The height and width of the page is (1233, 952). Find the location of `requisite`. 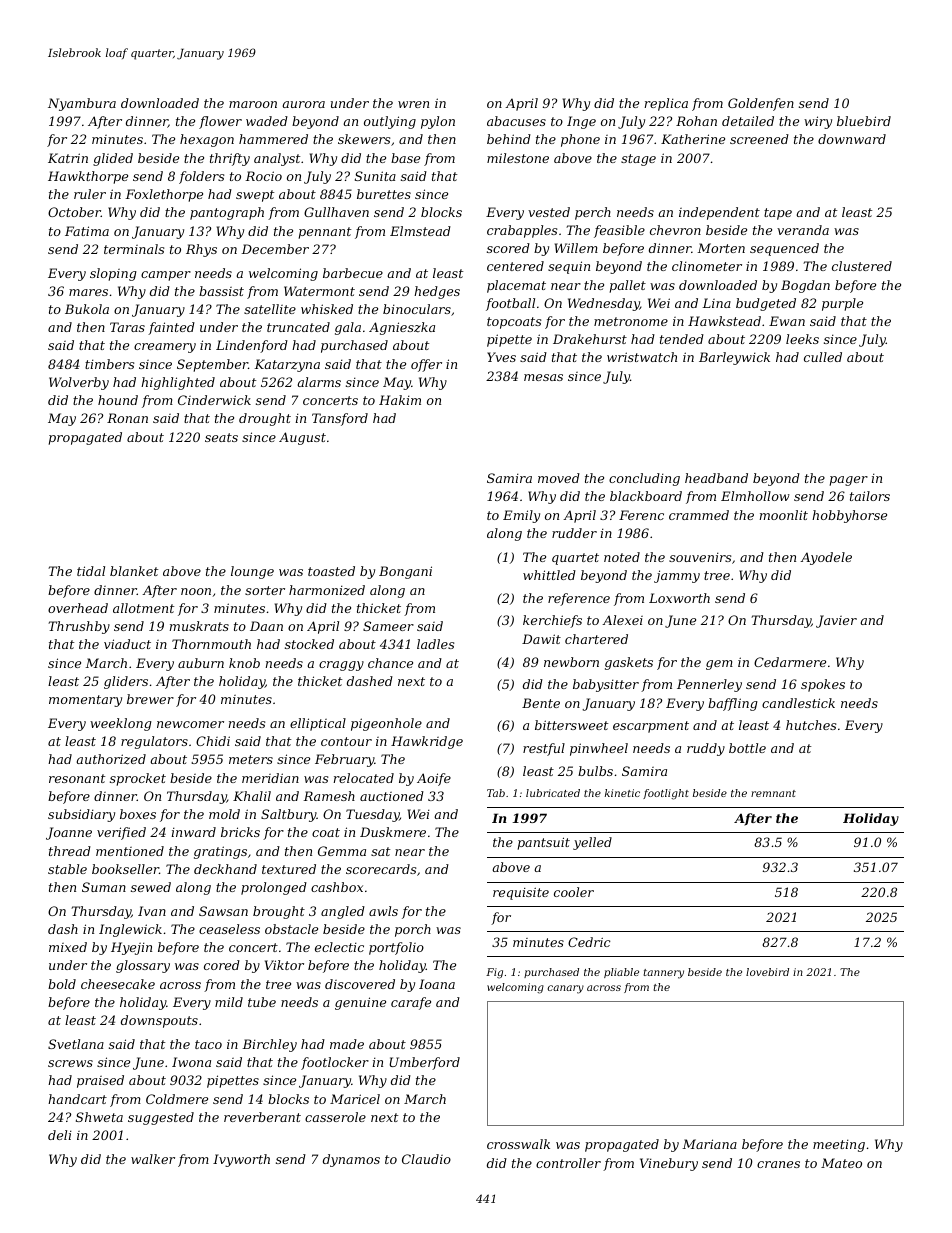

requisite is located at coordinates (521, 894).
